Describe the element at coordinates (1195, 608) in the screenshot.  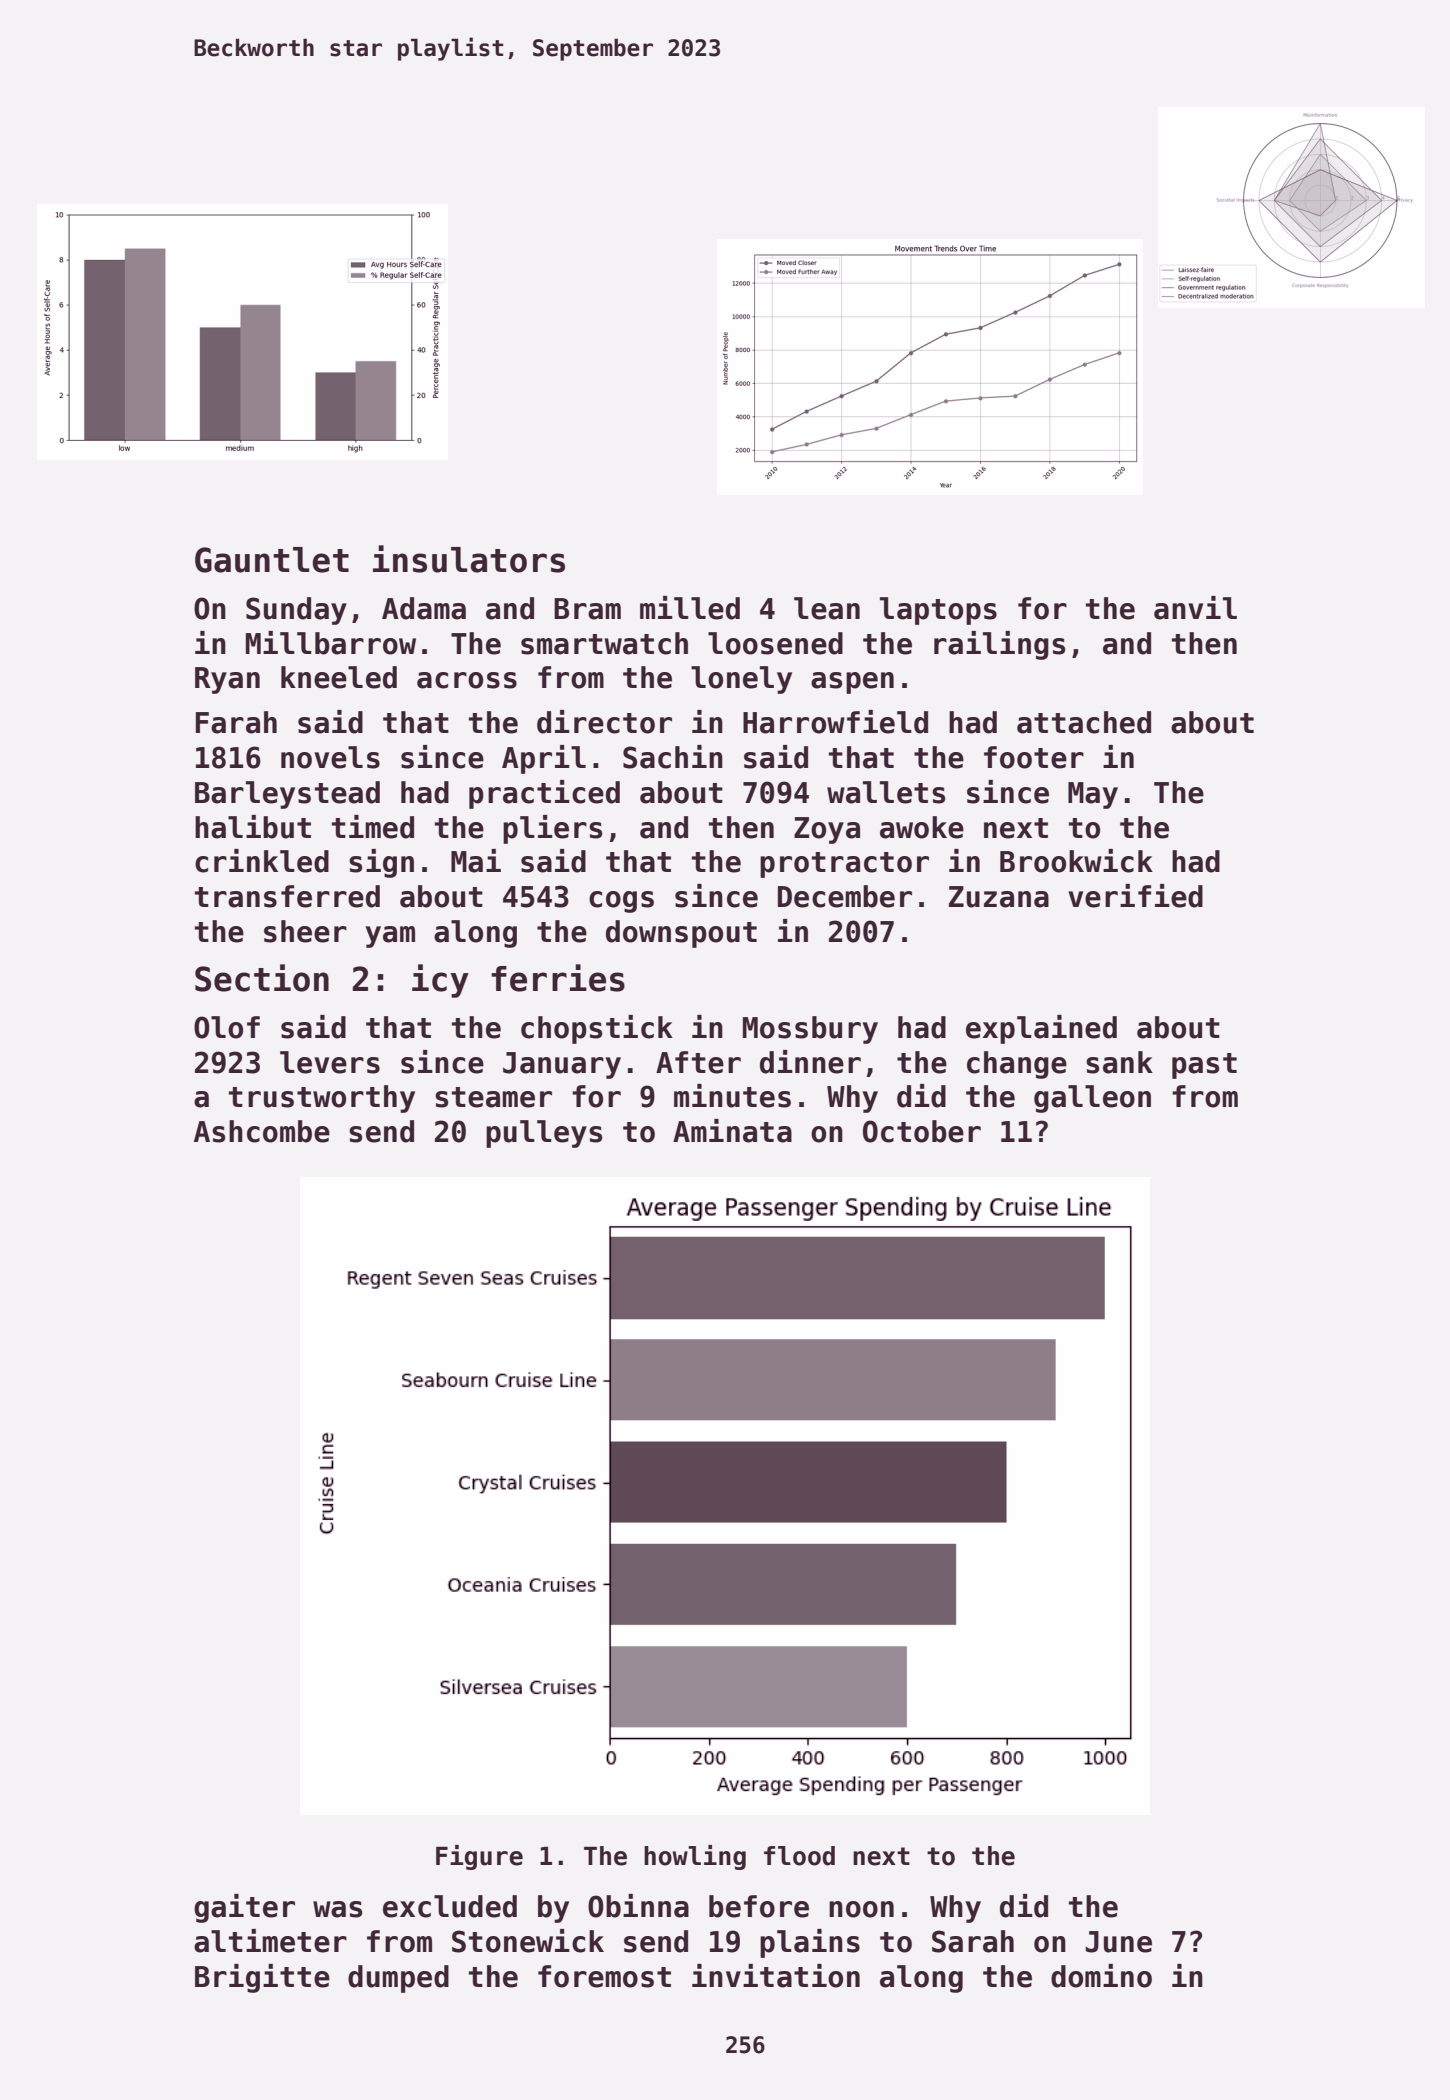
I see `anvil` at that location.
